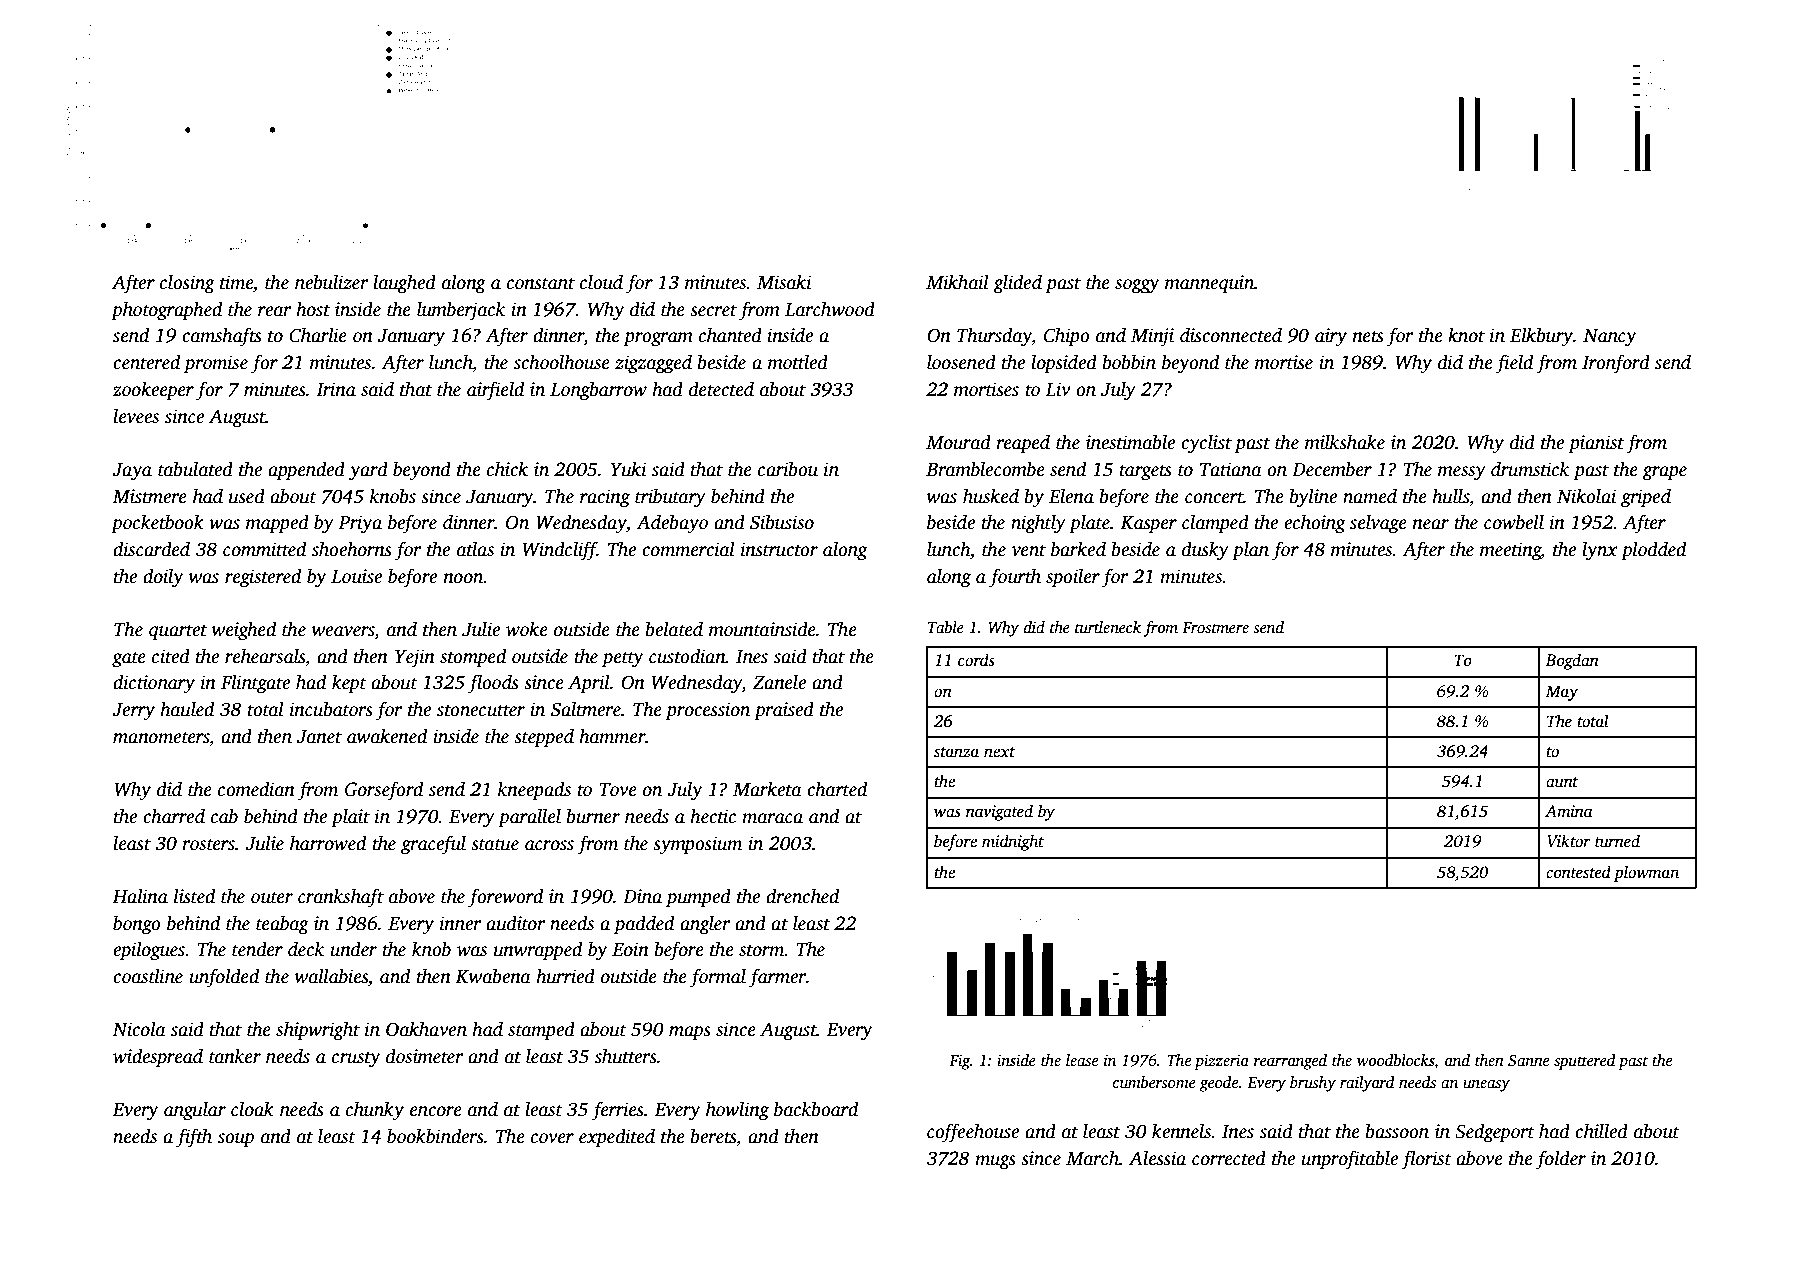 Image resolution: width=1809 pixels, height=1279 pixels. What do you see at coordinates (1209, 284) in the document?
I see `mannequin` at bounding box center [1209, 284].
